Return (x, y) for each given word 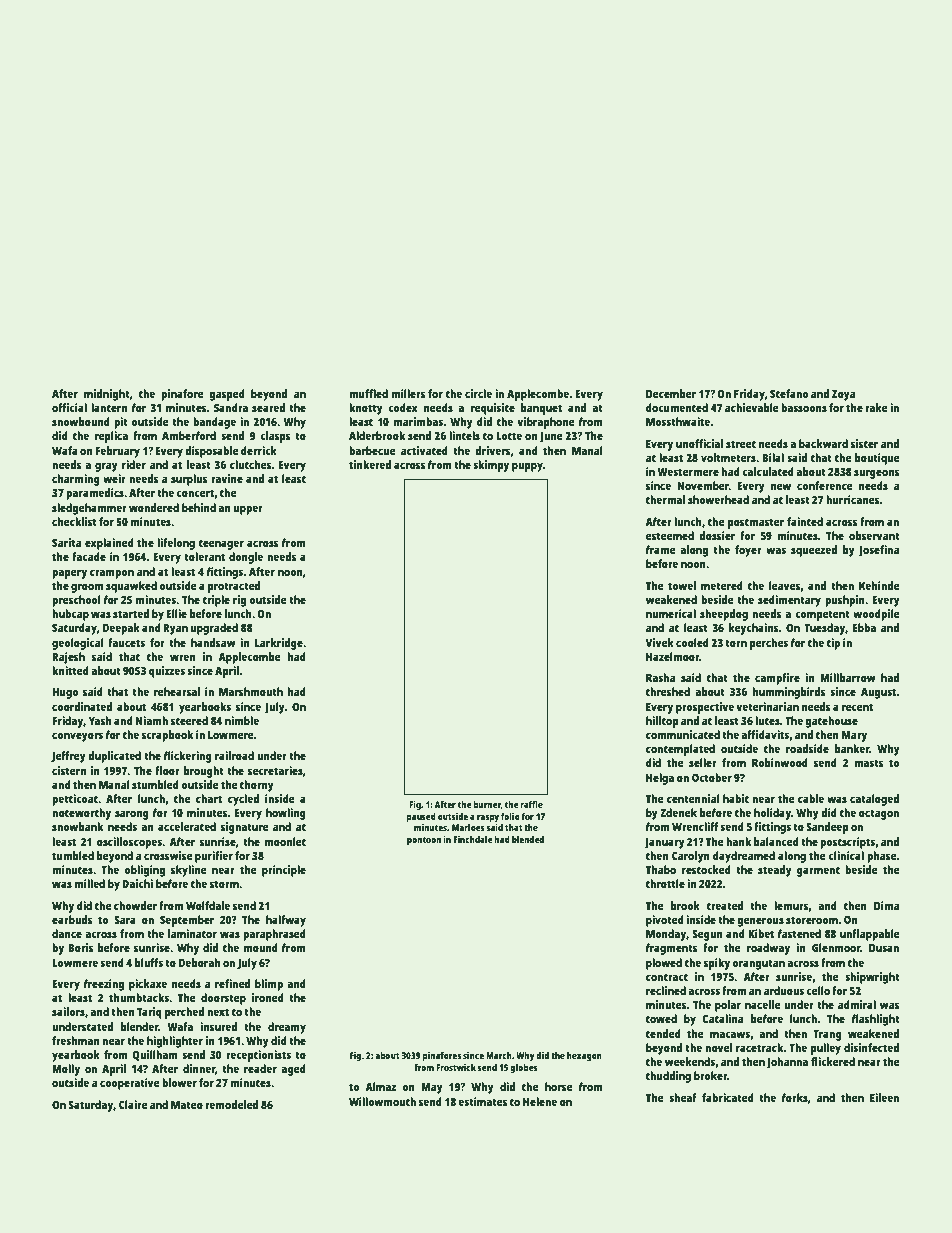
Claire (133, 1104)
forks (795, 1097)
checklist (74, 521)
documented (677, 407)
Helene (540, 1101)
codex (403, 407)
